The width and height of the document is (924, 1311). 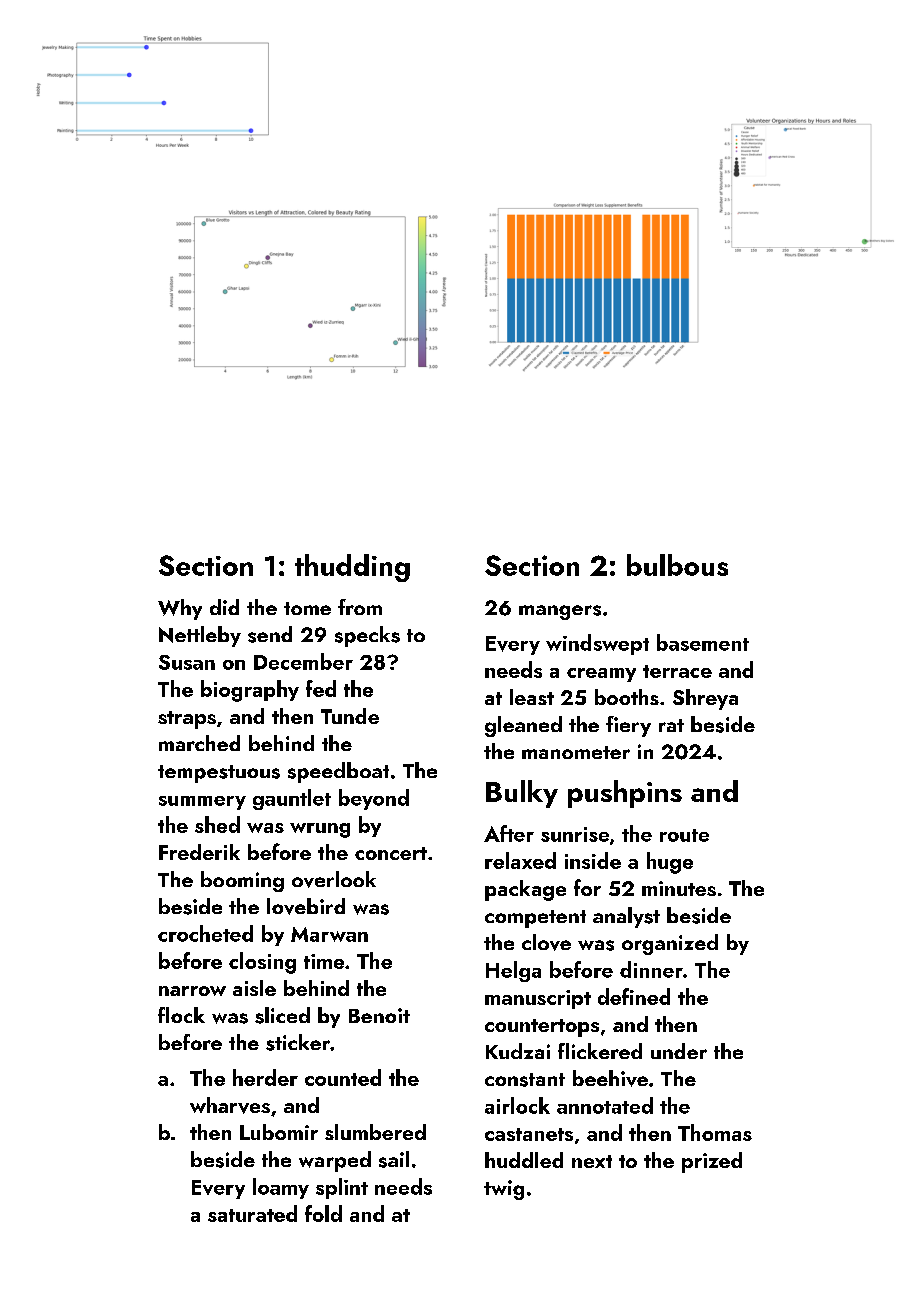 I want to click on route, so click(x=684, y=835).
